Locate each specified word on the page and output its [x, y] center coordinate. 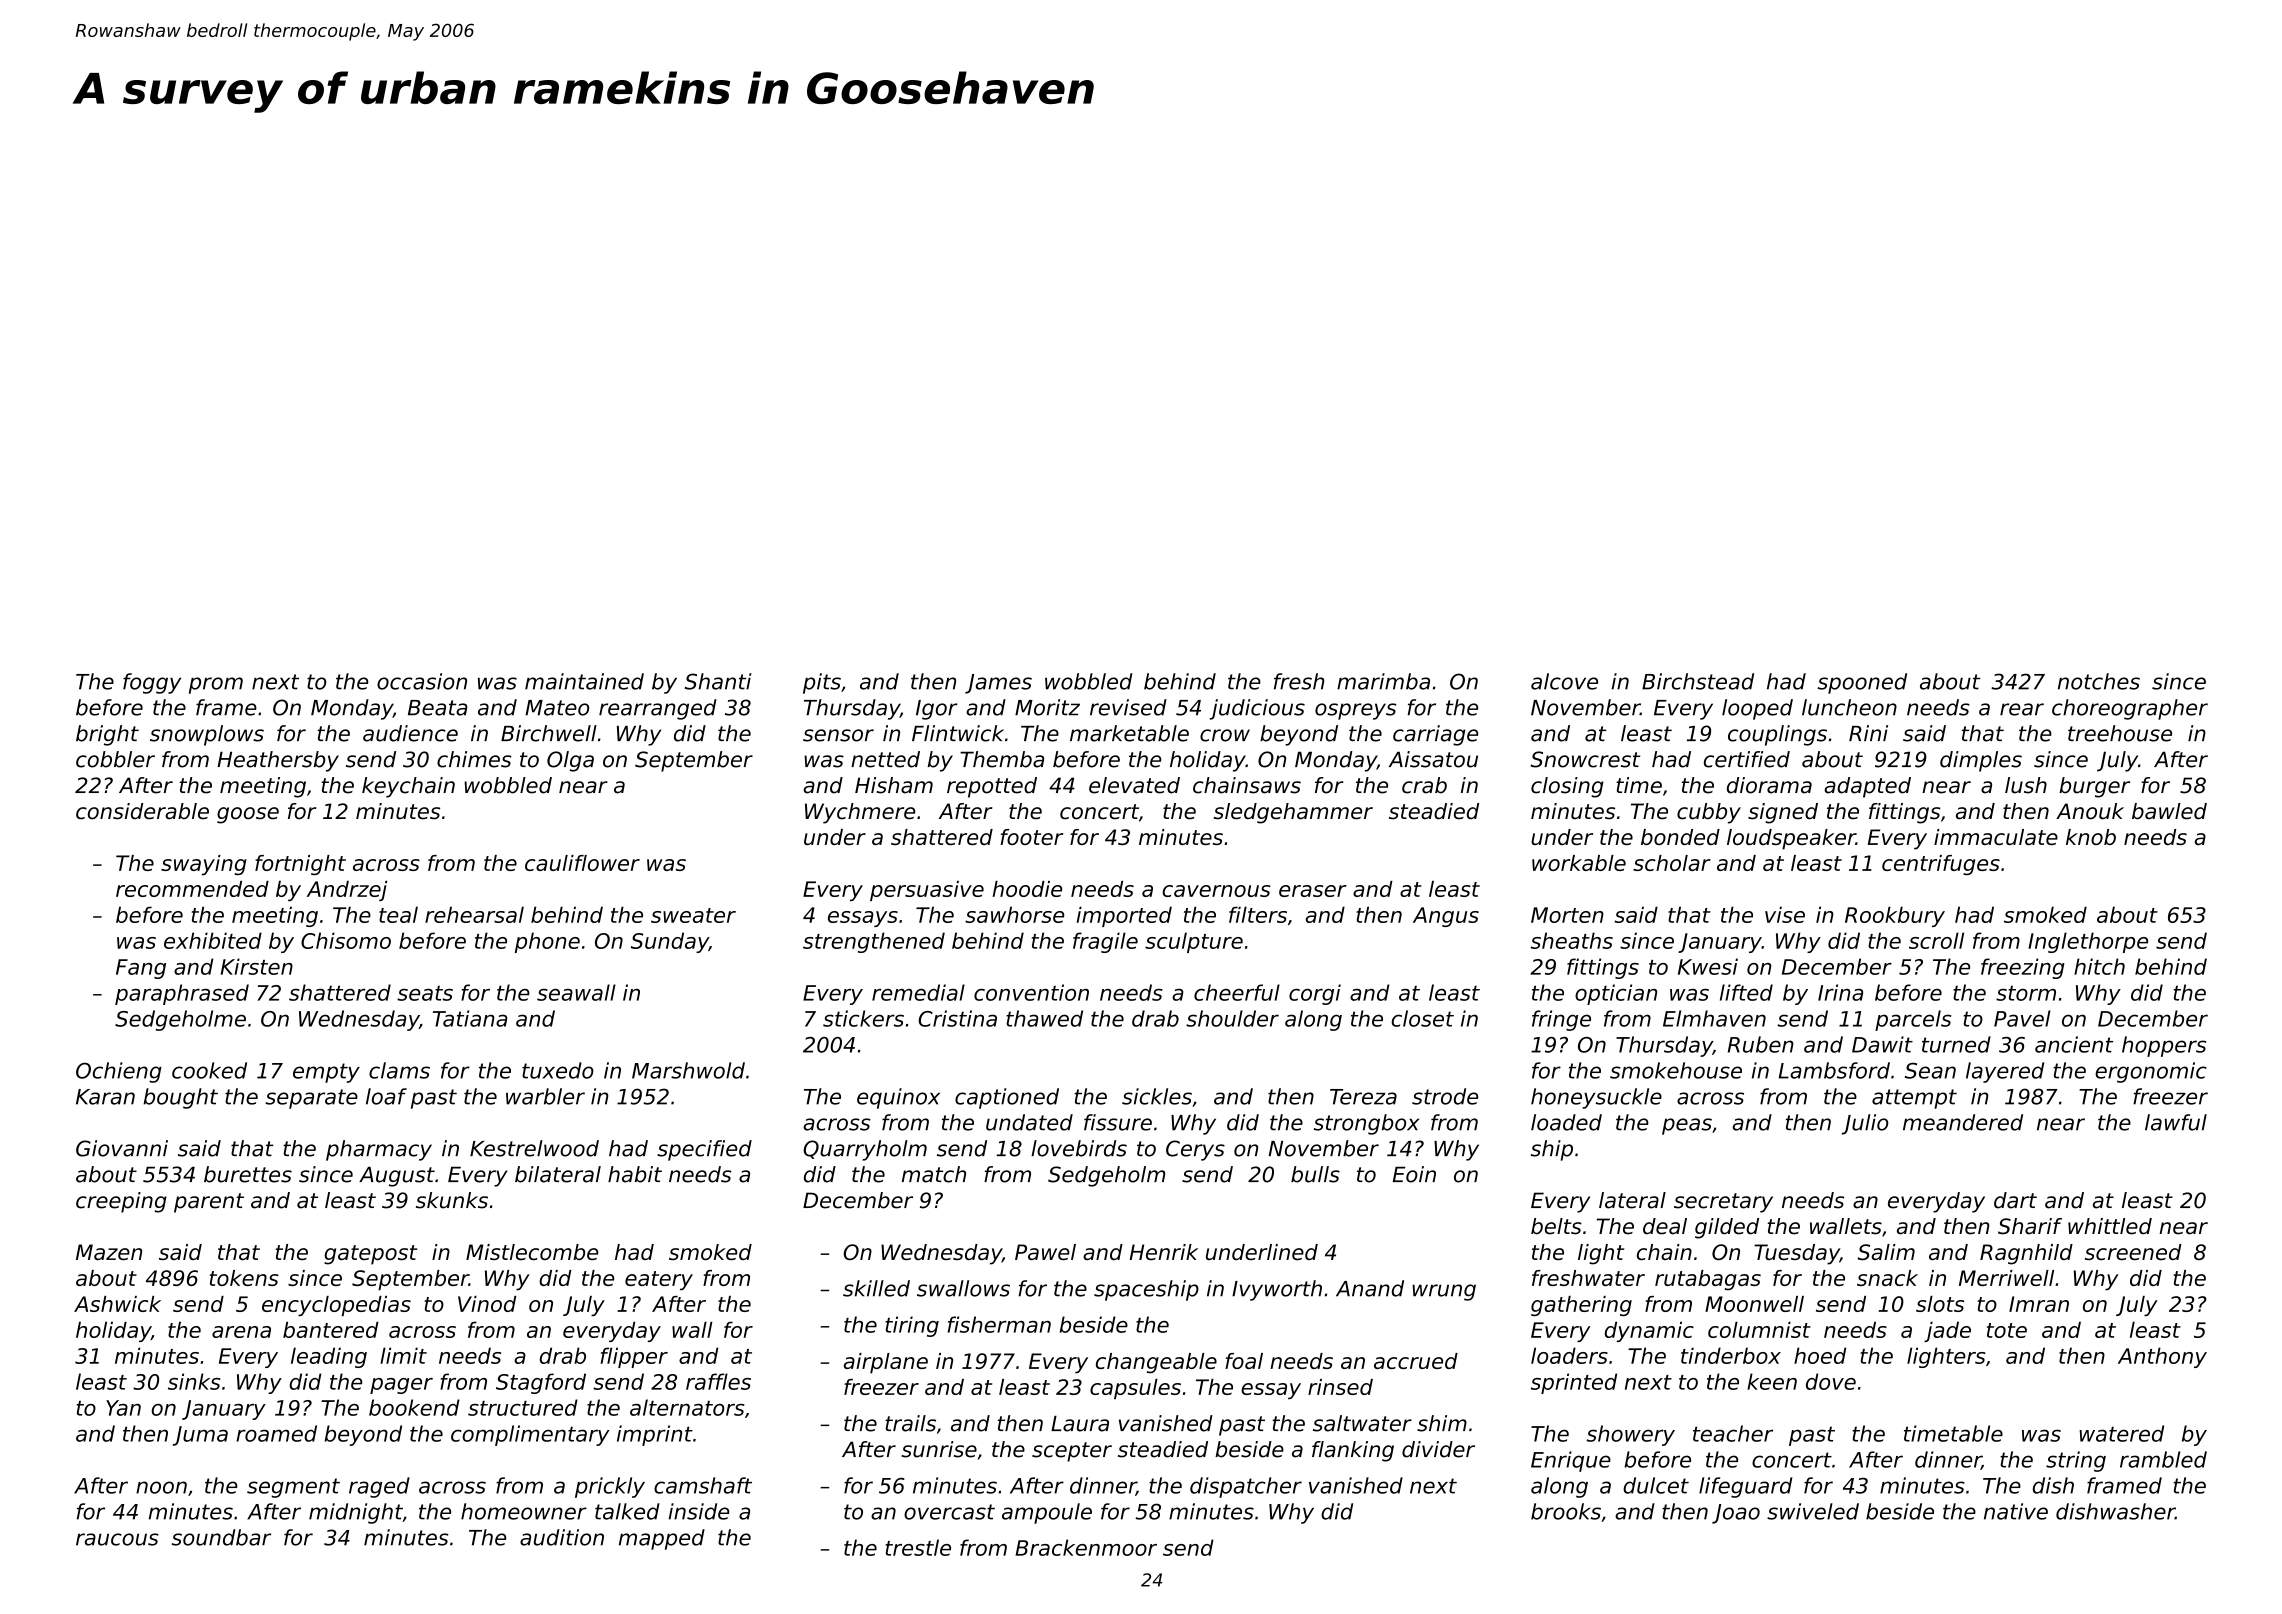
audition [562, 1537]
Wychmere [860, 813]
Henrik [1163, 1252]
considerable [142, 811]
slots [1940, 1304]
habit [635, 1174]
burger [2094, 787]
